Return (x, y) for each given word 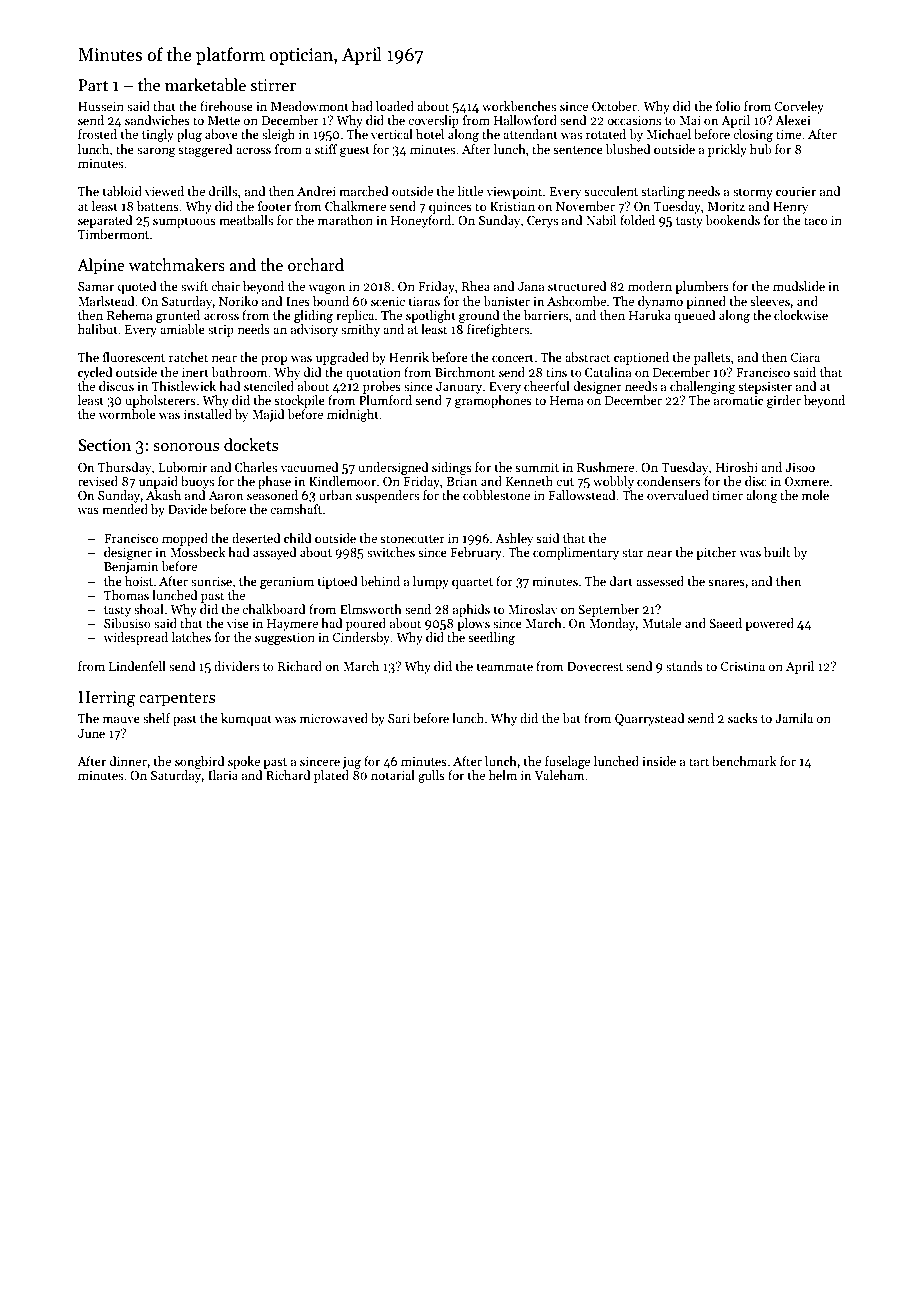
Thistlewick (184, 386)
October (614, 106)
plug (189, 135)
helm (503, 775)
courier (796, 191)
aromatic (738, 400)
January (459, 388)
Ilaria (223, 775)
